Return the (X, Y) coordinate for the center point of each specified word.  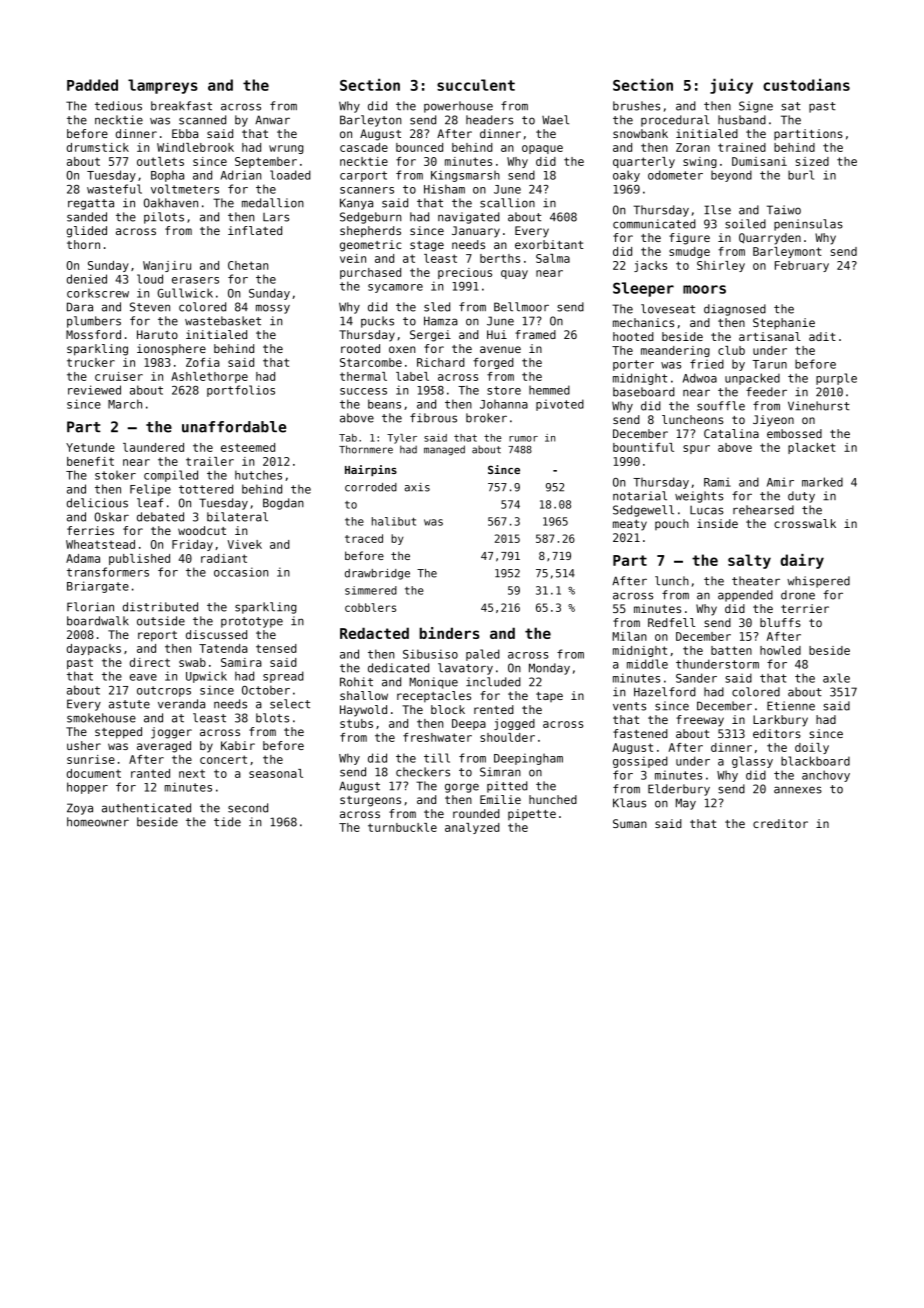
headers (489, 120)
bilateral (237, 517)
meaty (630, 525)
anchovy (826, 776)
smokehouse (101, 718)
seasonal (276, 773)
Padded (92, 85)
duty (801, 497)
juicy (731, 86)
